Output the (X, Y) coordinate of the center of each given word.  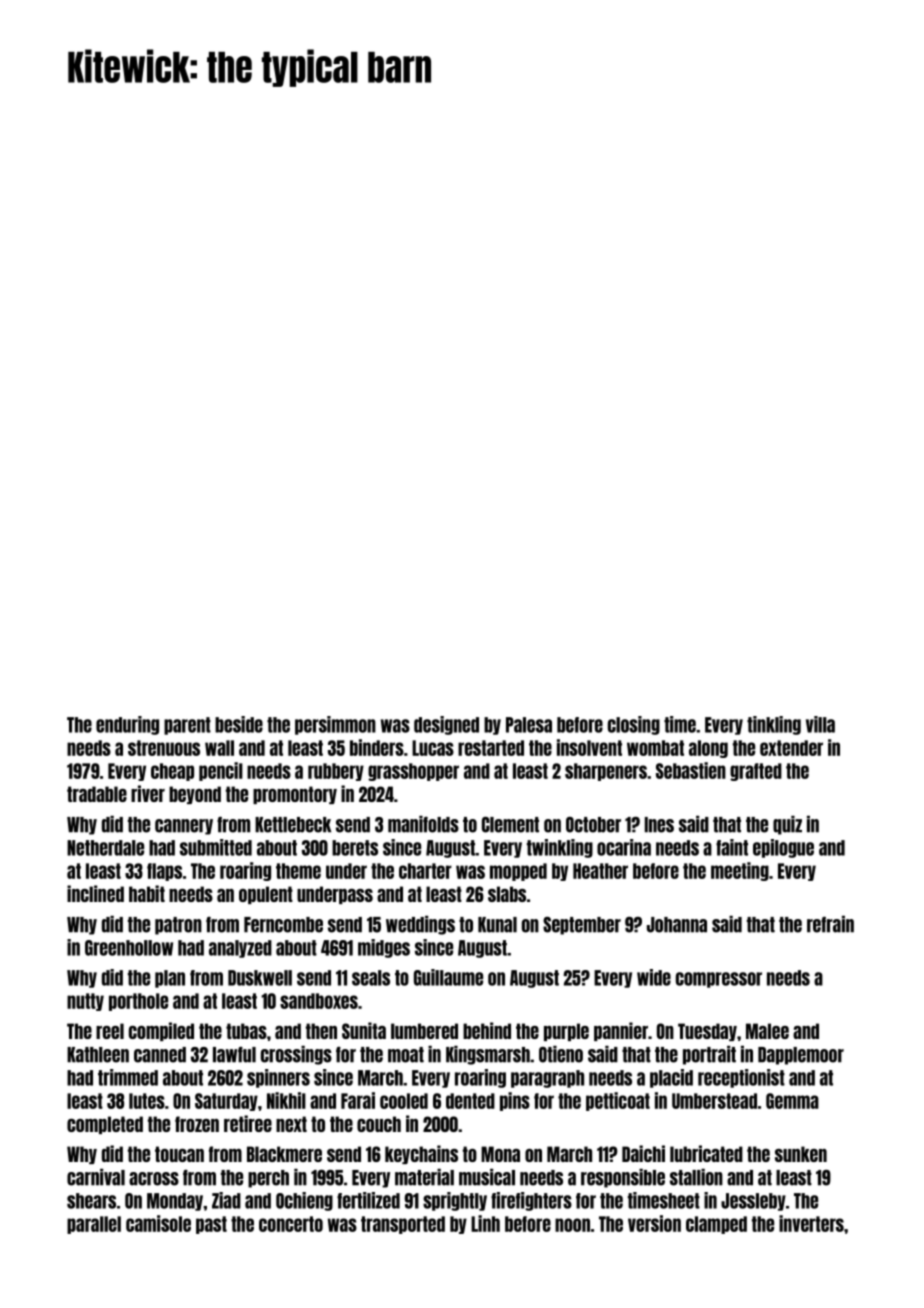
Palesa (529, 725)
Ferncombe (283, 925)
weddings (420, 925)
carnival (96, 1177)
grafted (756, 772)
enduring (127, 725)
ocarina (624, 847)
